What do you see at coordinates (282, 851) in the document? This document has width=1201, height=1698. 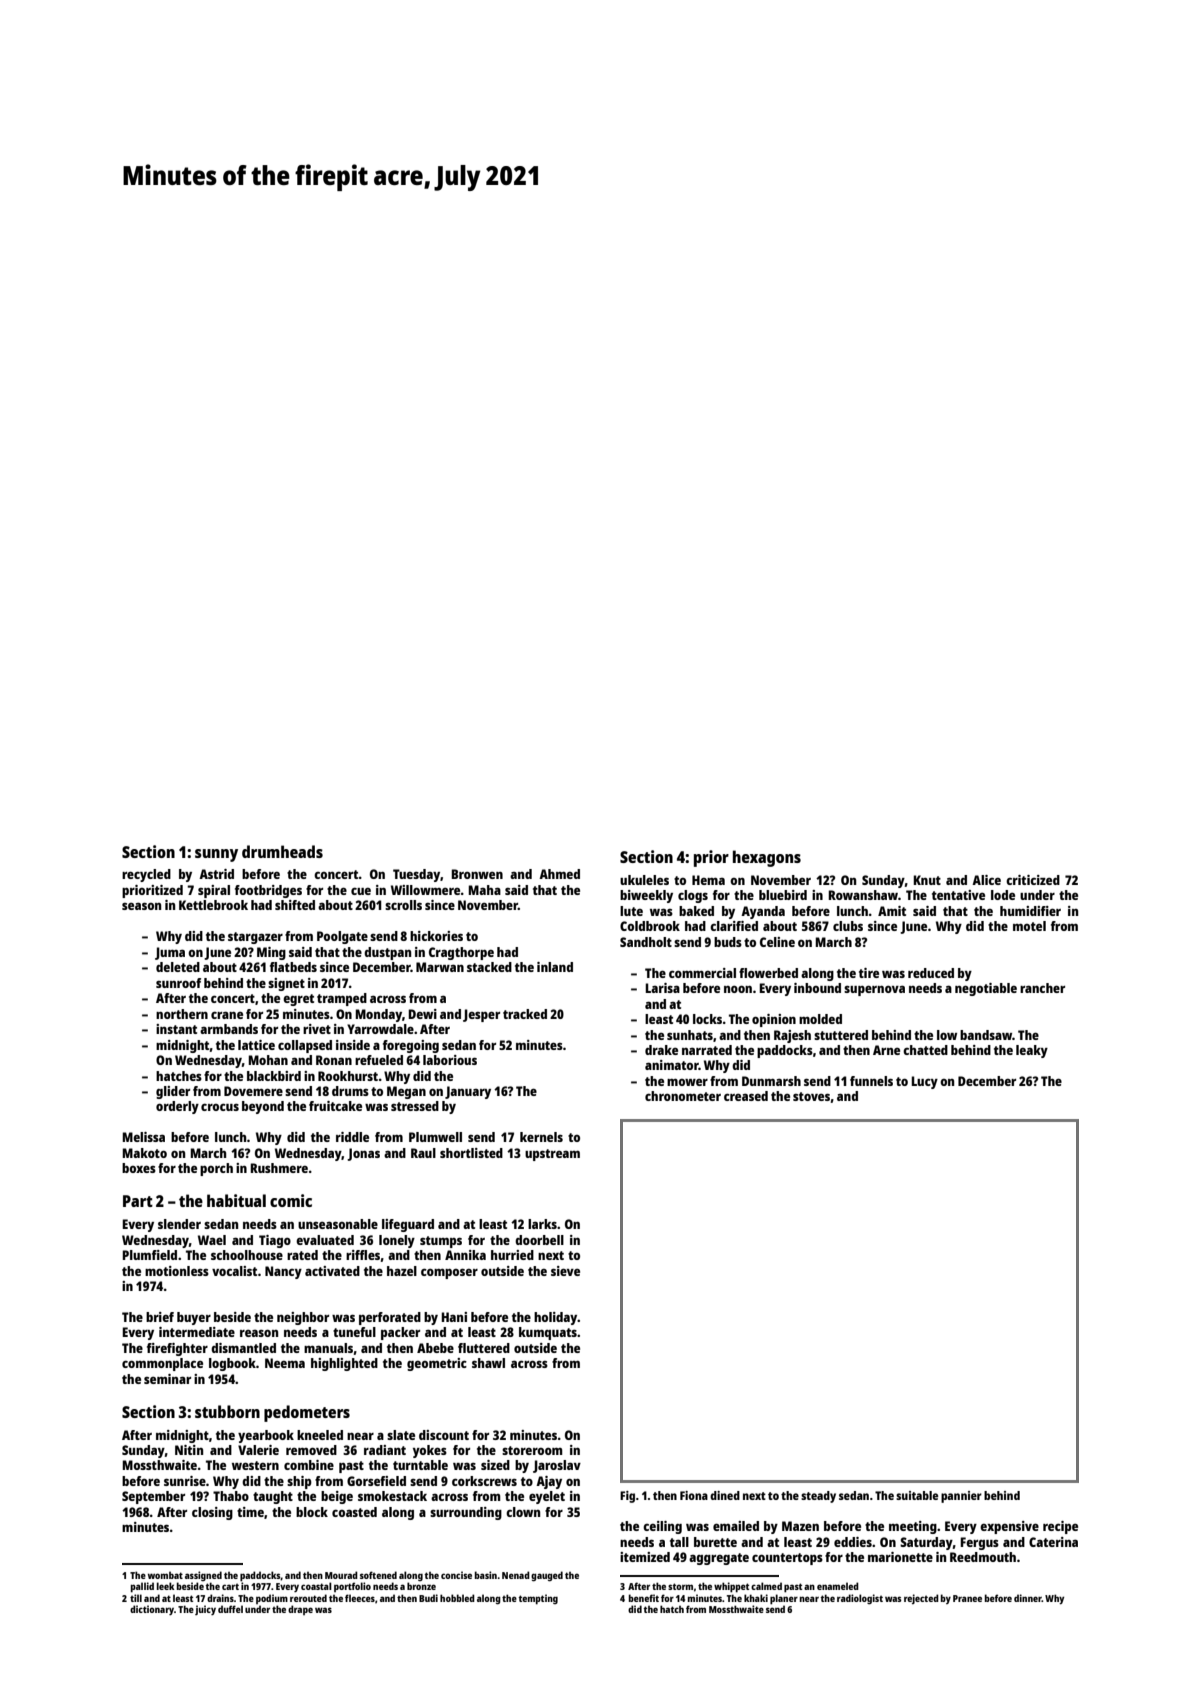 I see `drumheads` at bounding box center [282, 851].
